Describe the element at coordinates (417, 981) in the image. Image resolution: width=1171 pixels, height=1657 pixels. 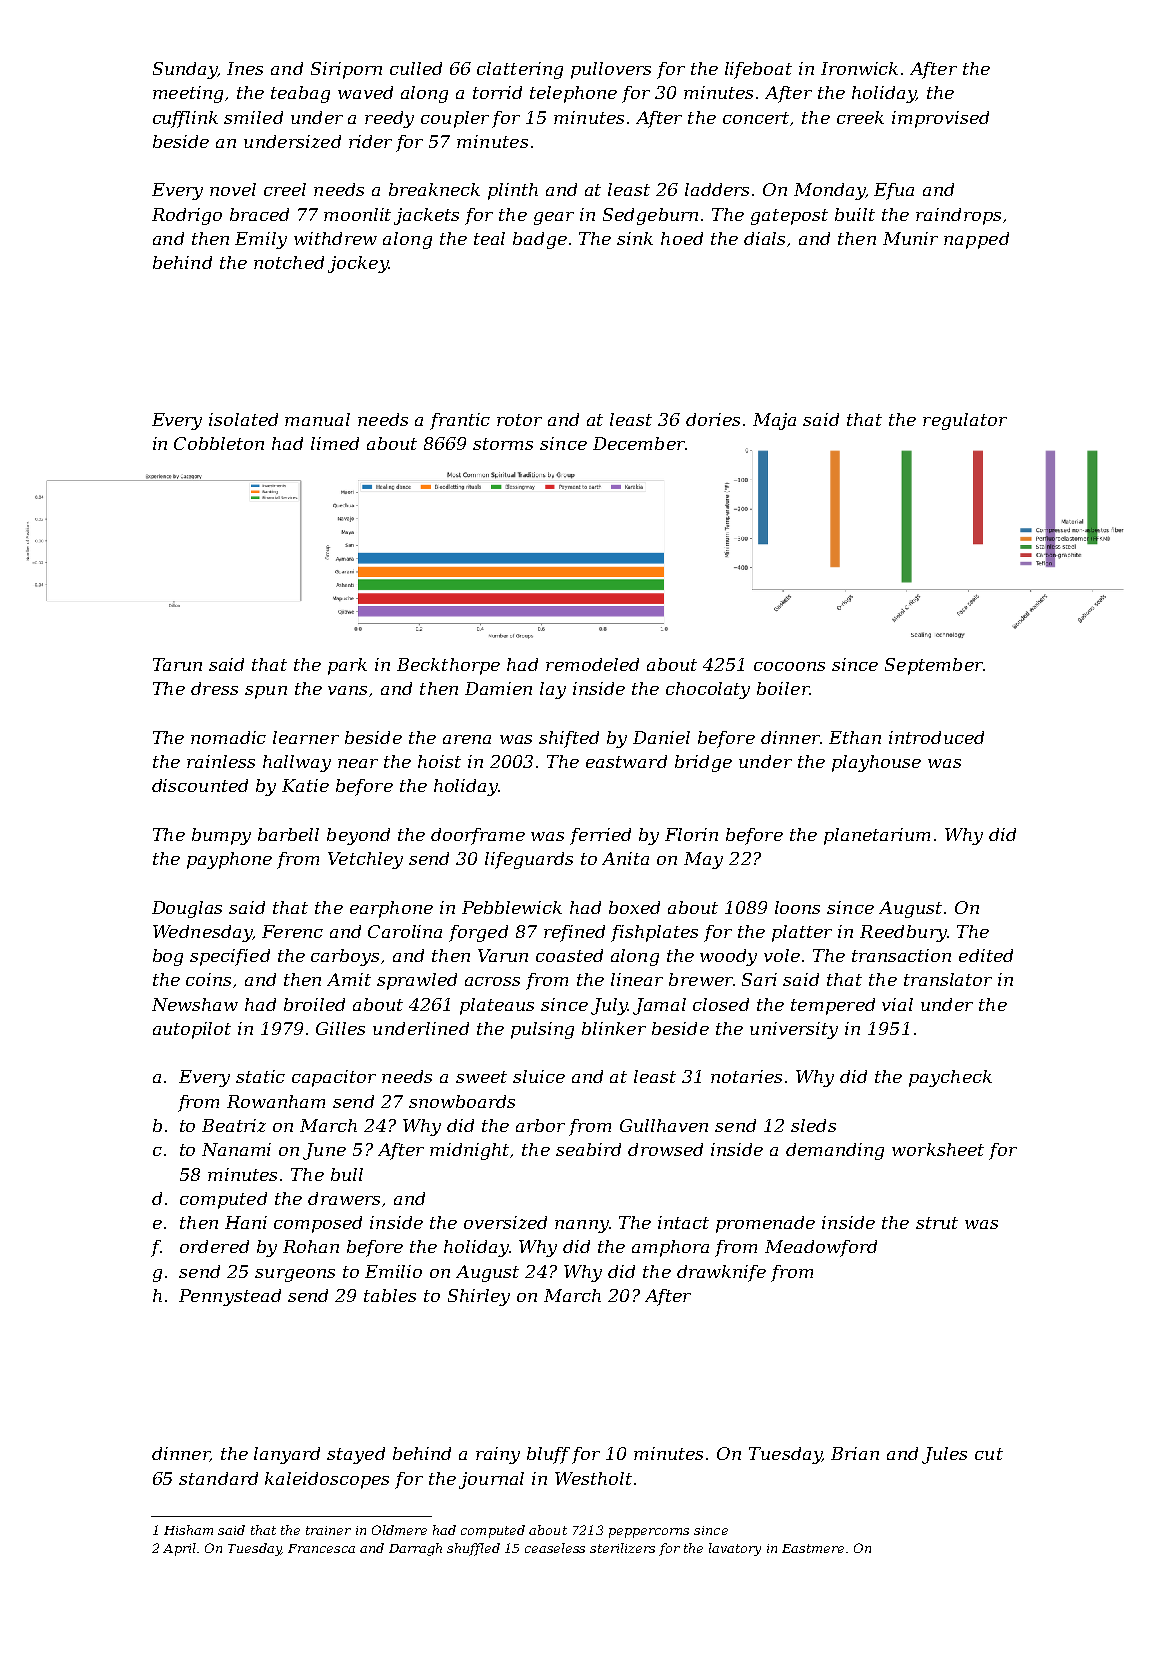
I see `sprawled` at that location.
